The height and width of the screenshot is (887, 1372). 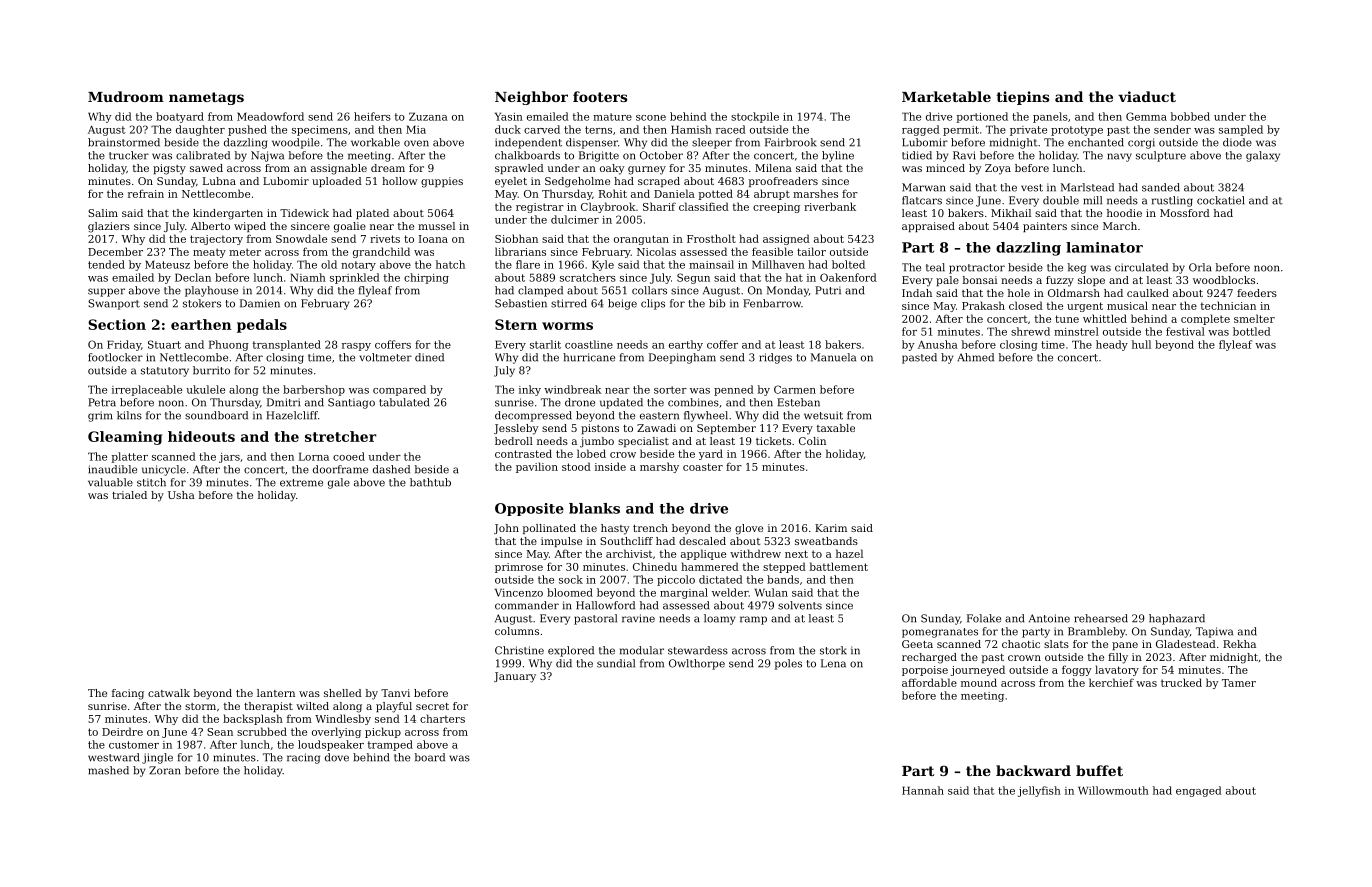 What do you see at coordinates (337, 757) in the screenshot?
I see `dove` at bounding box center [337, 757].
